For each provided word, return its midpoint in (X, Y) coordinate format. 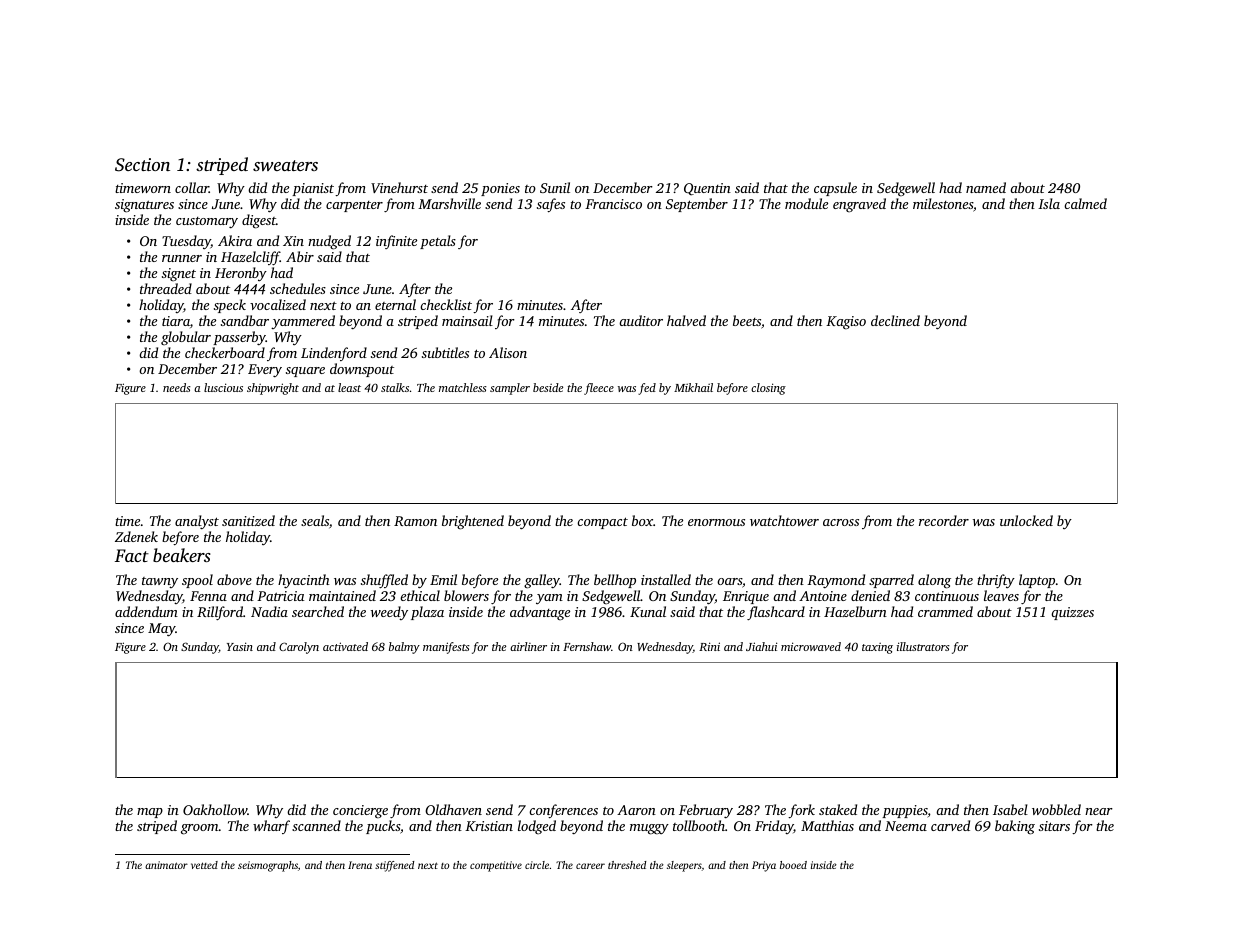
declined (895, 320)
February (706, 811)
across (841, 522)
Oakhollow (215, 809)
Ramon (415, 521)
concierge (360, 812)
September (697, 205)
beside (548, 387)
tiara (176, 321)
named (986, 187)
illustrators (923, 646)
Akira (235, 240)
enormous (716, 522)
